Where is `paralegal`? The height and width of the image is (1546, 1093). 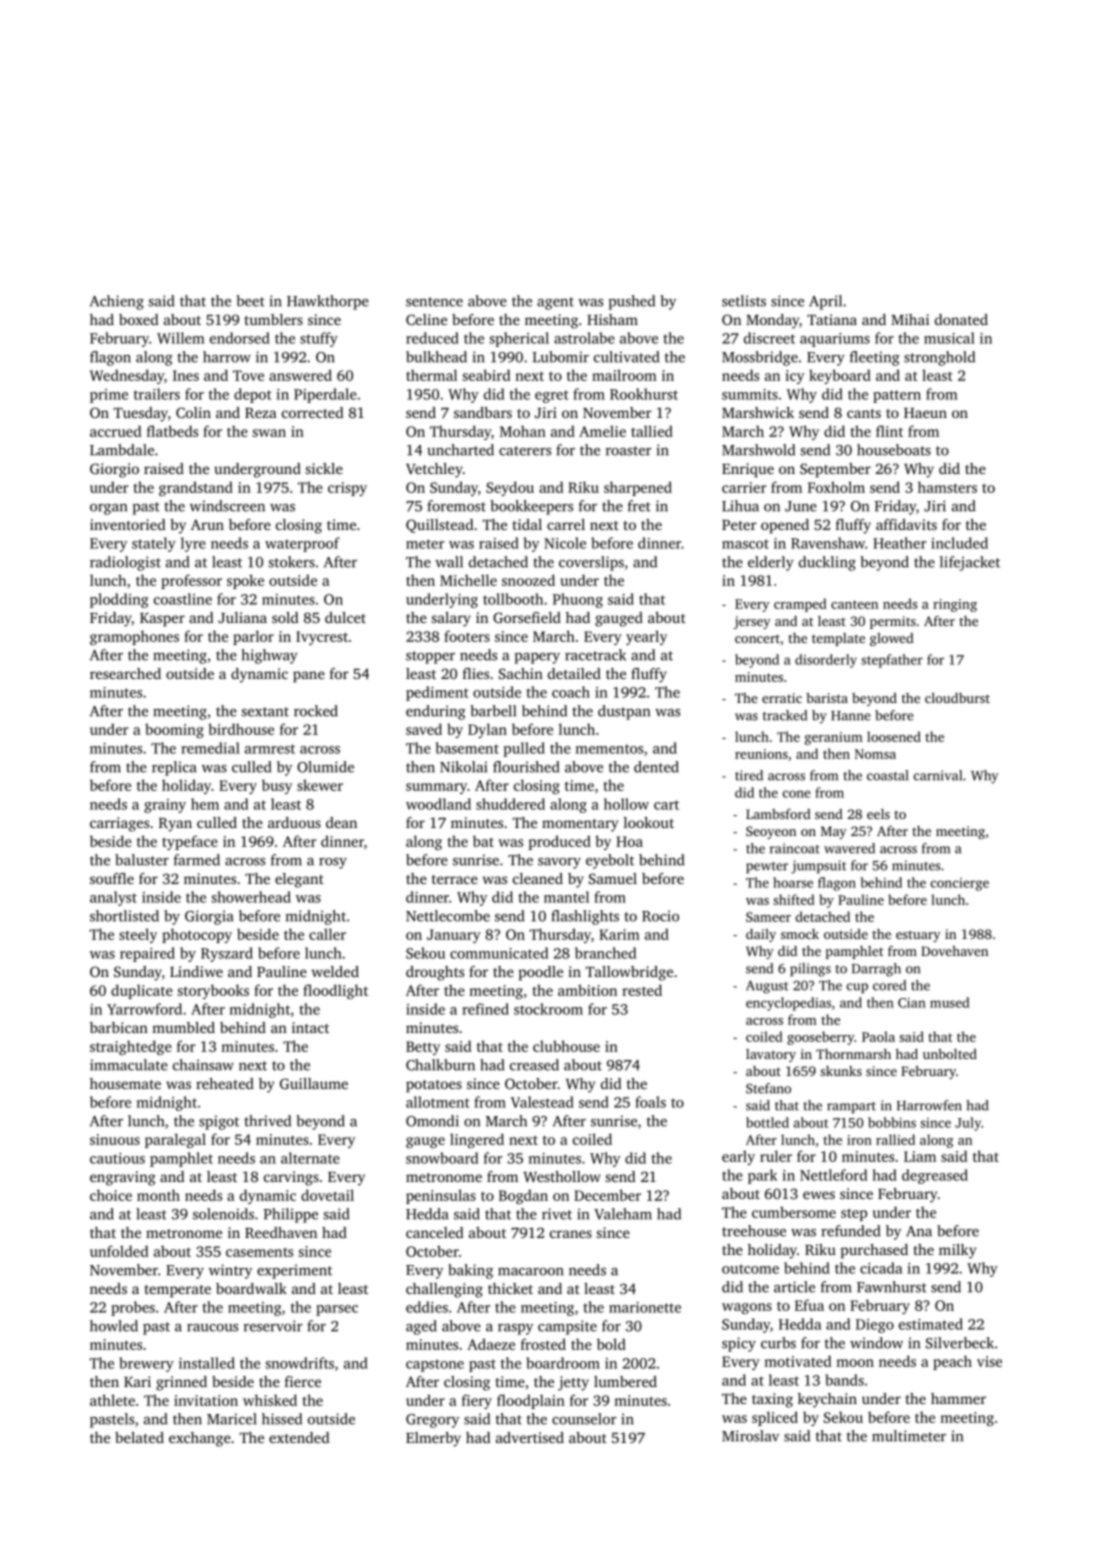
paralegal is located at coordinates (175, 1140).
